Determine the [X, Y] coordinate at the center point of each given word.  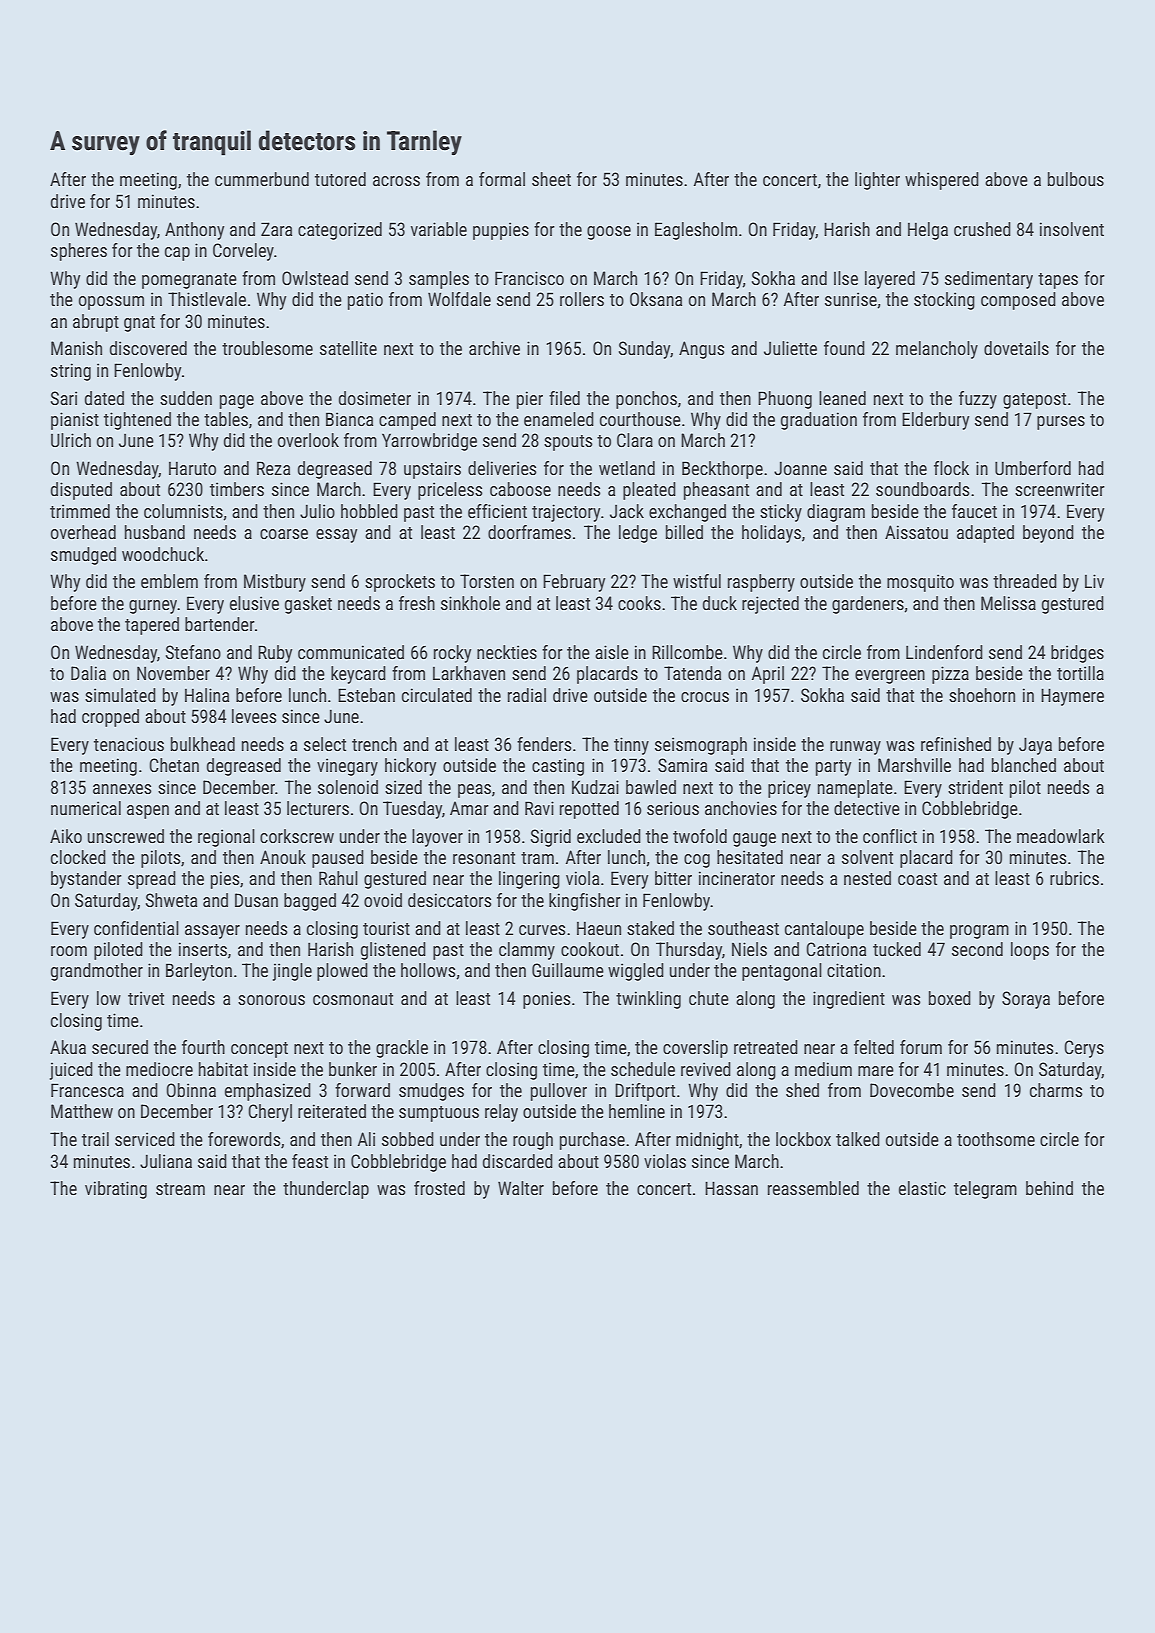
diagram [836, 513]
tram [537, 858]
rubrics [1074, 878]
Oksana [656, 299]
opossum [111, 303]
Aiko [66, 836]
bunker [353, 1069]
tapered [152, 626]
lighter [877, 181]
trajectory [566, 513]
